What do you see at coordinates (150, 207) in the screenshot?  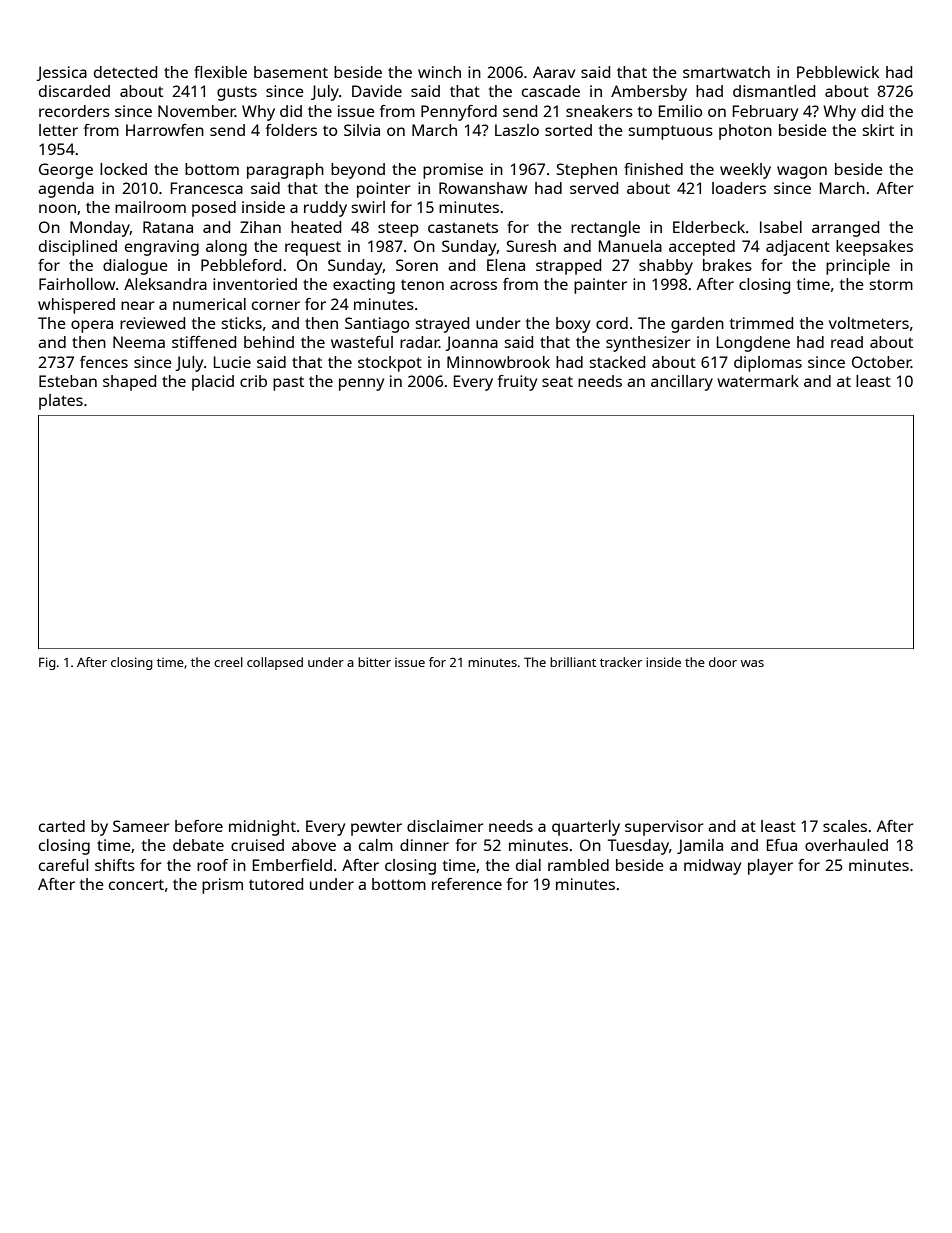 I see `mailroom` at bounding box center [150, 207].
